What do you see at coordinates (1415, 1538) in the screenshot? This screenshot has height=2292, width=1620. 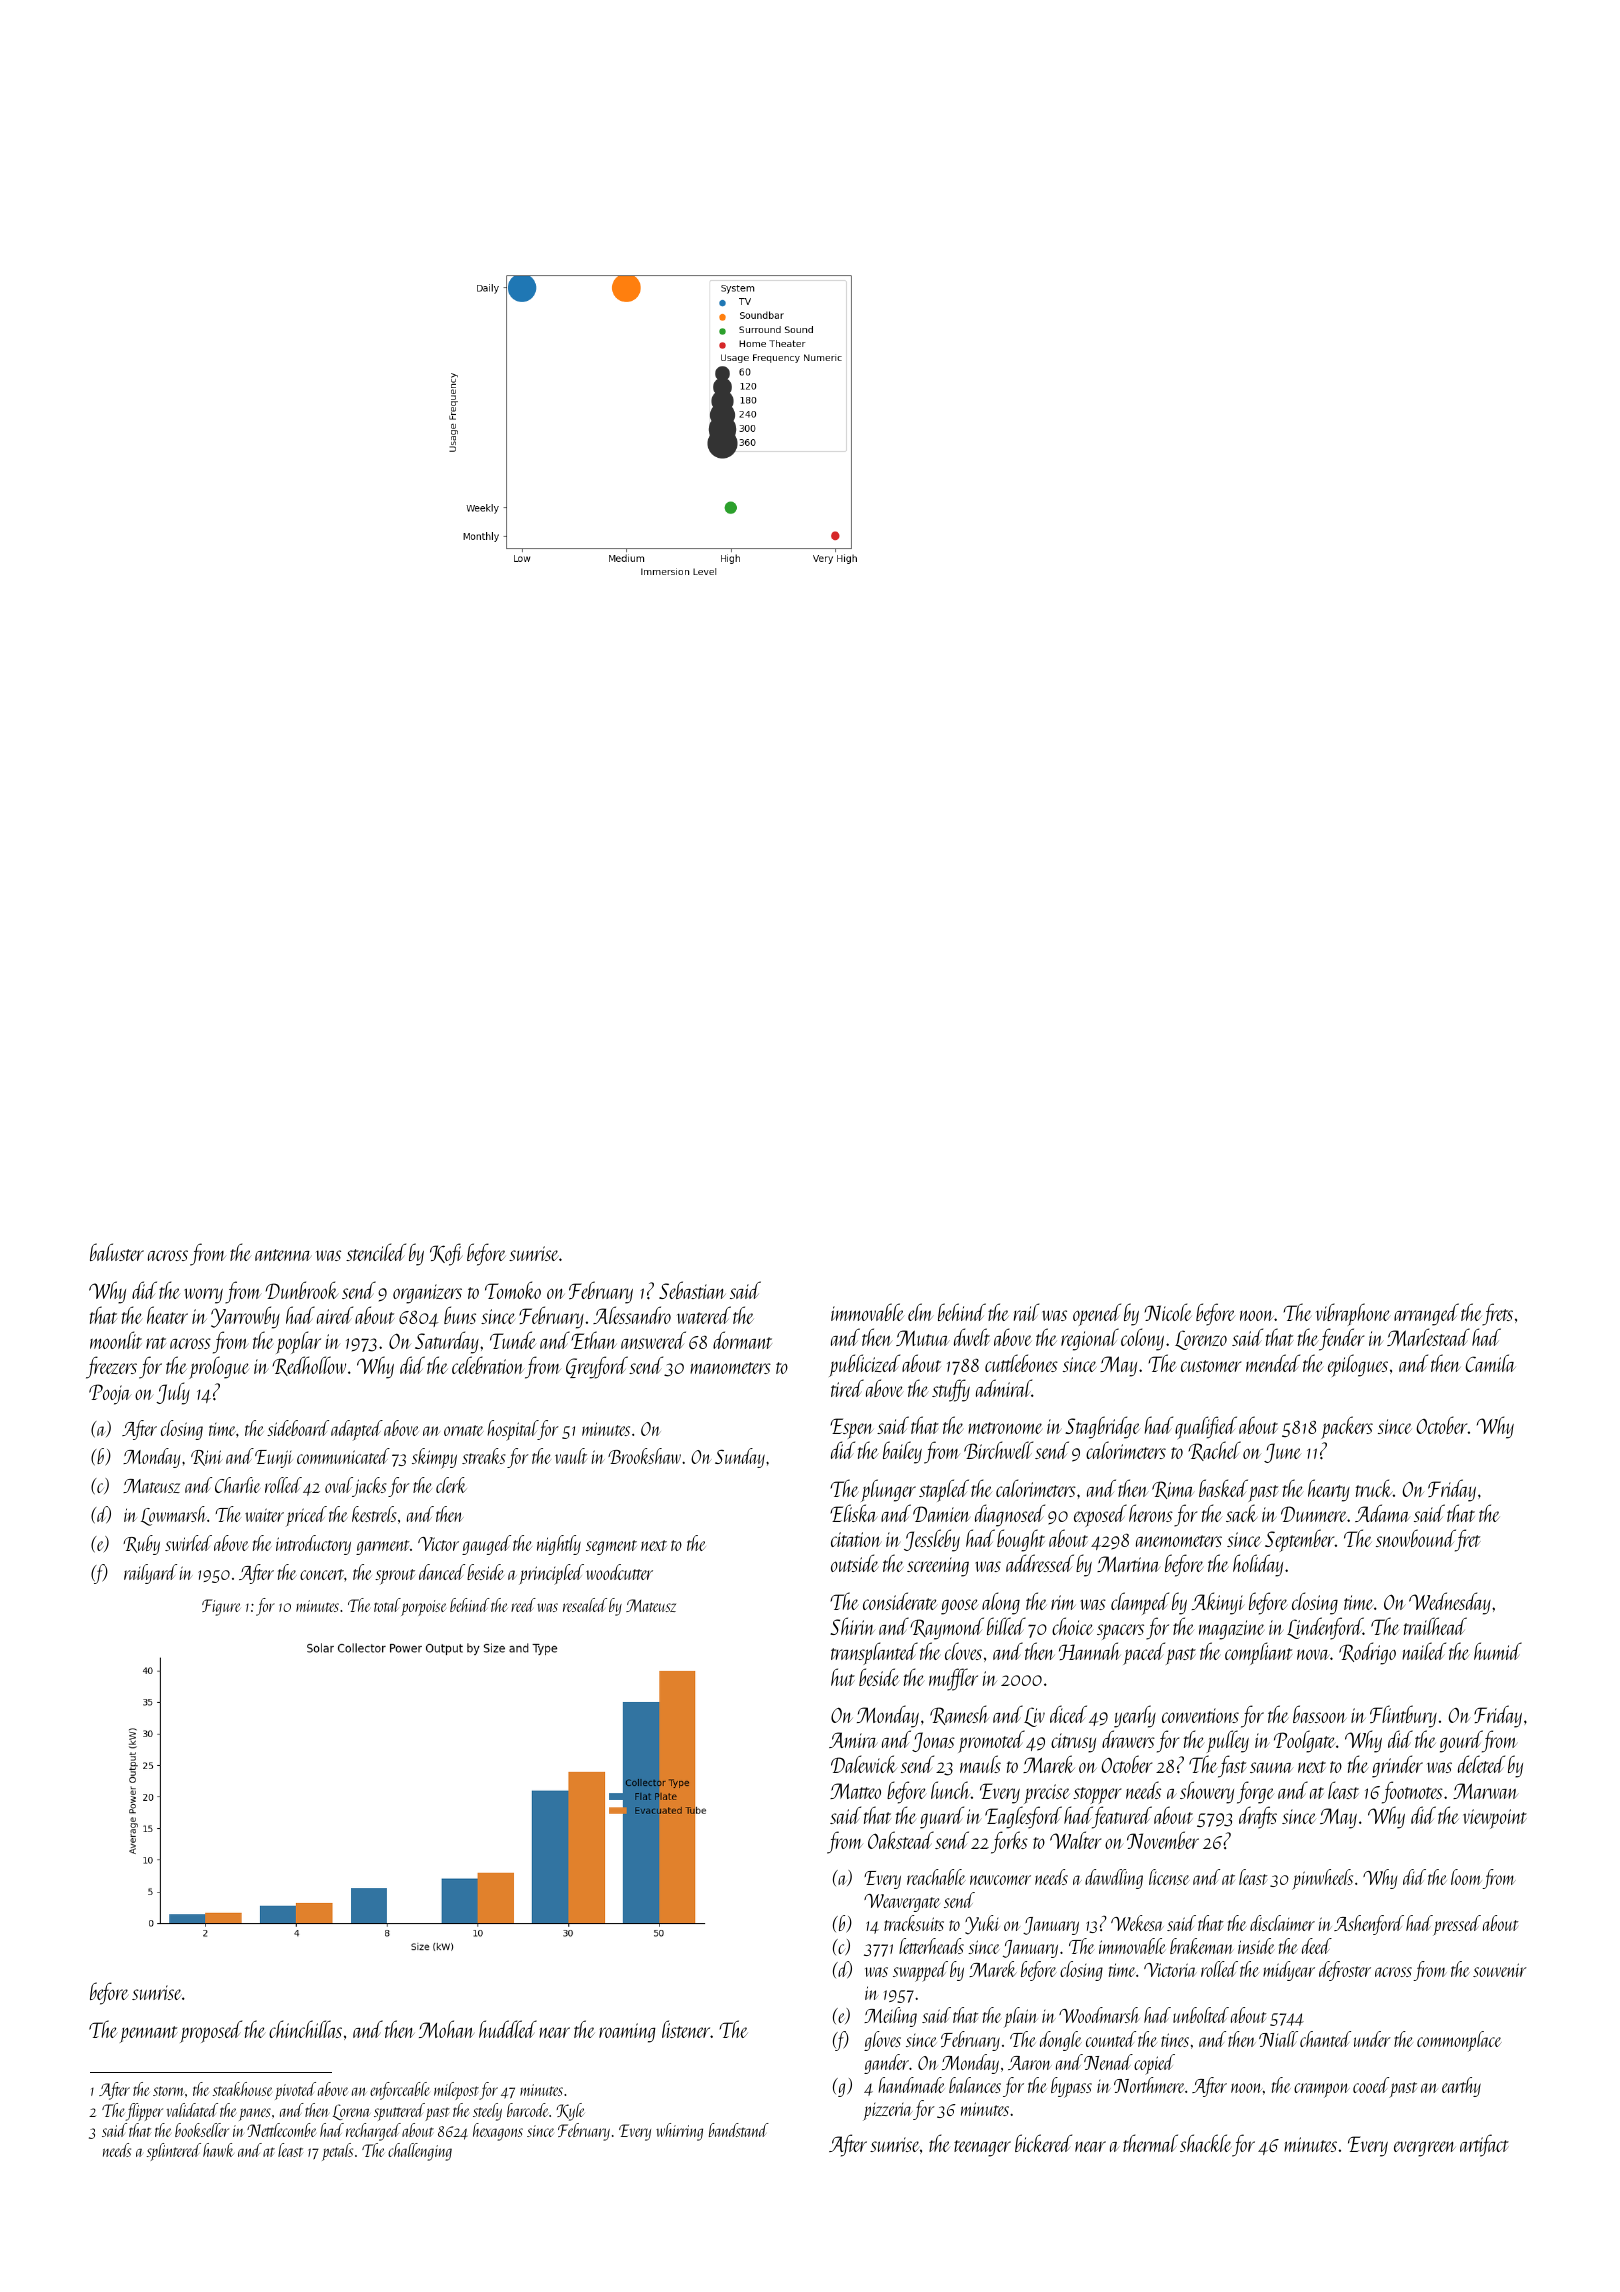 I see `snowbound` at bounding box center [1415, 1538].
